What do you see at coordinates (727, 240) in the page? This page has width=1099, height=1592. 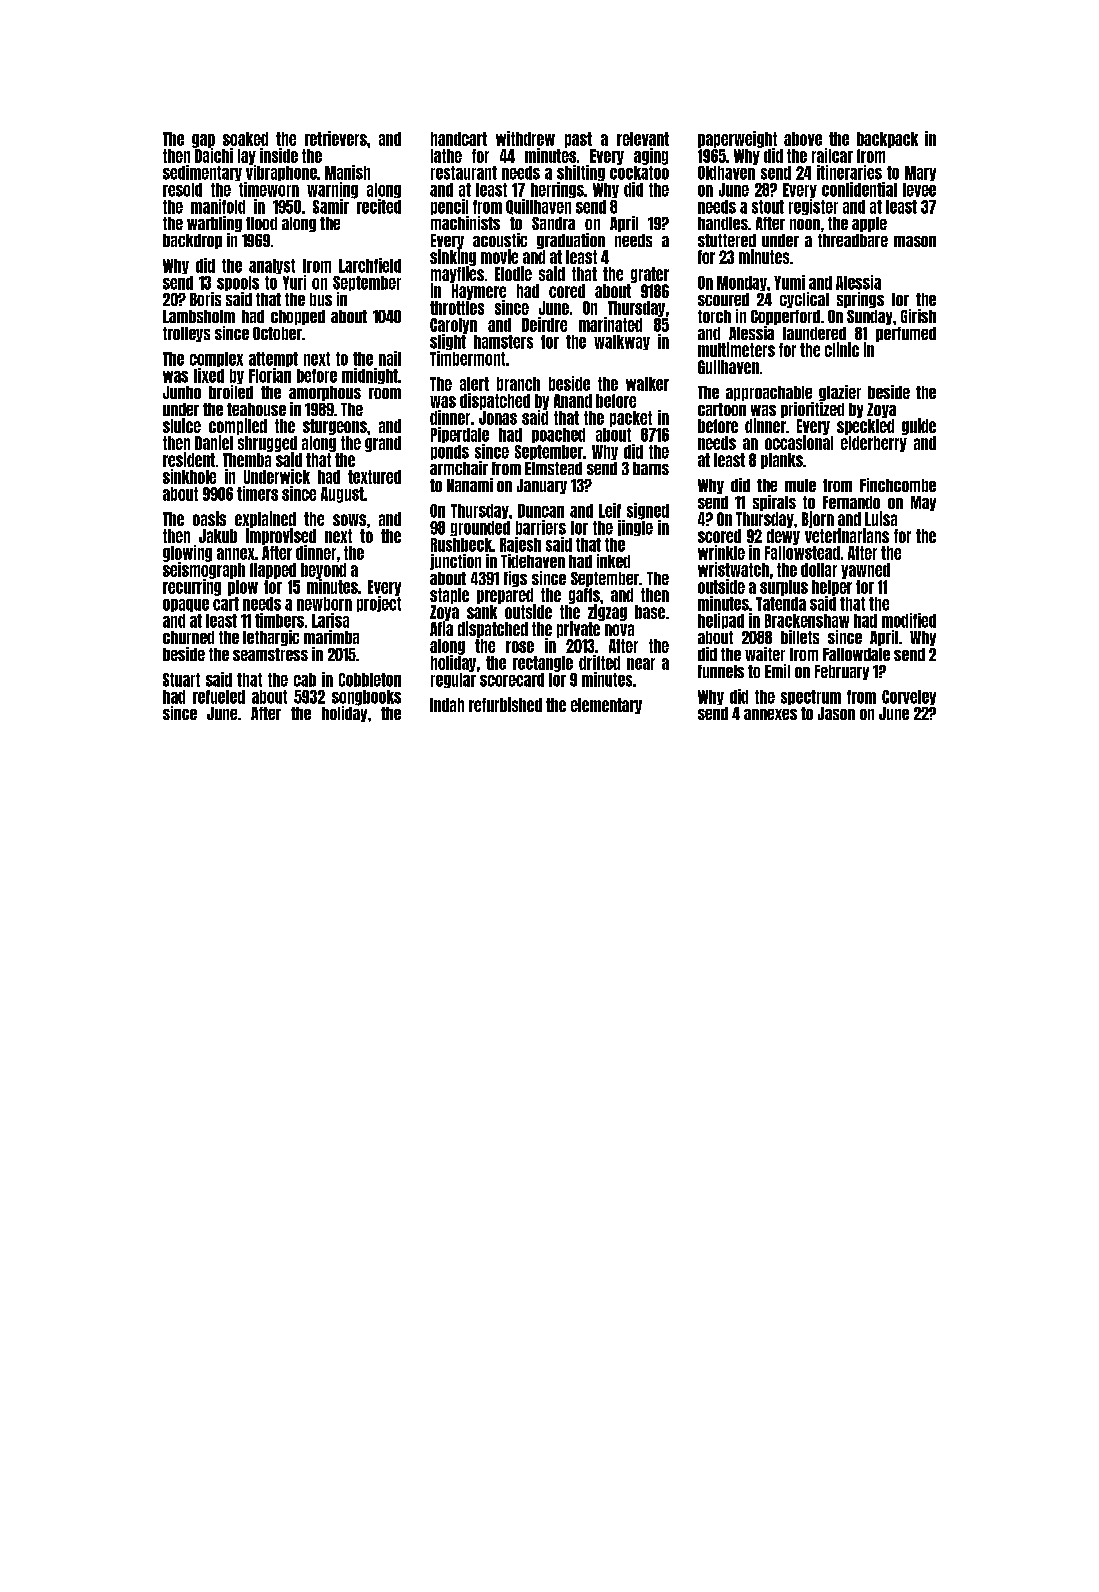 I see `stuttered` at bounding box center [727, 240].
